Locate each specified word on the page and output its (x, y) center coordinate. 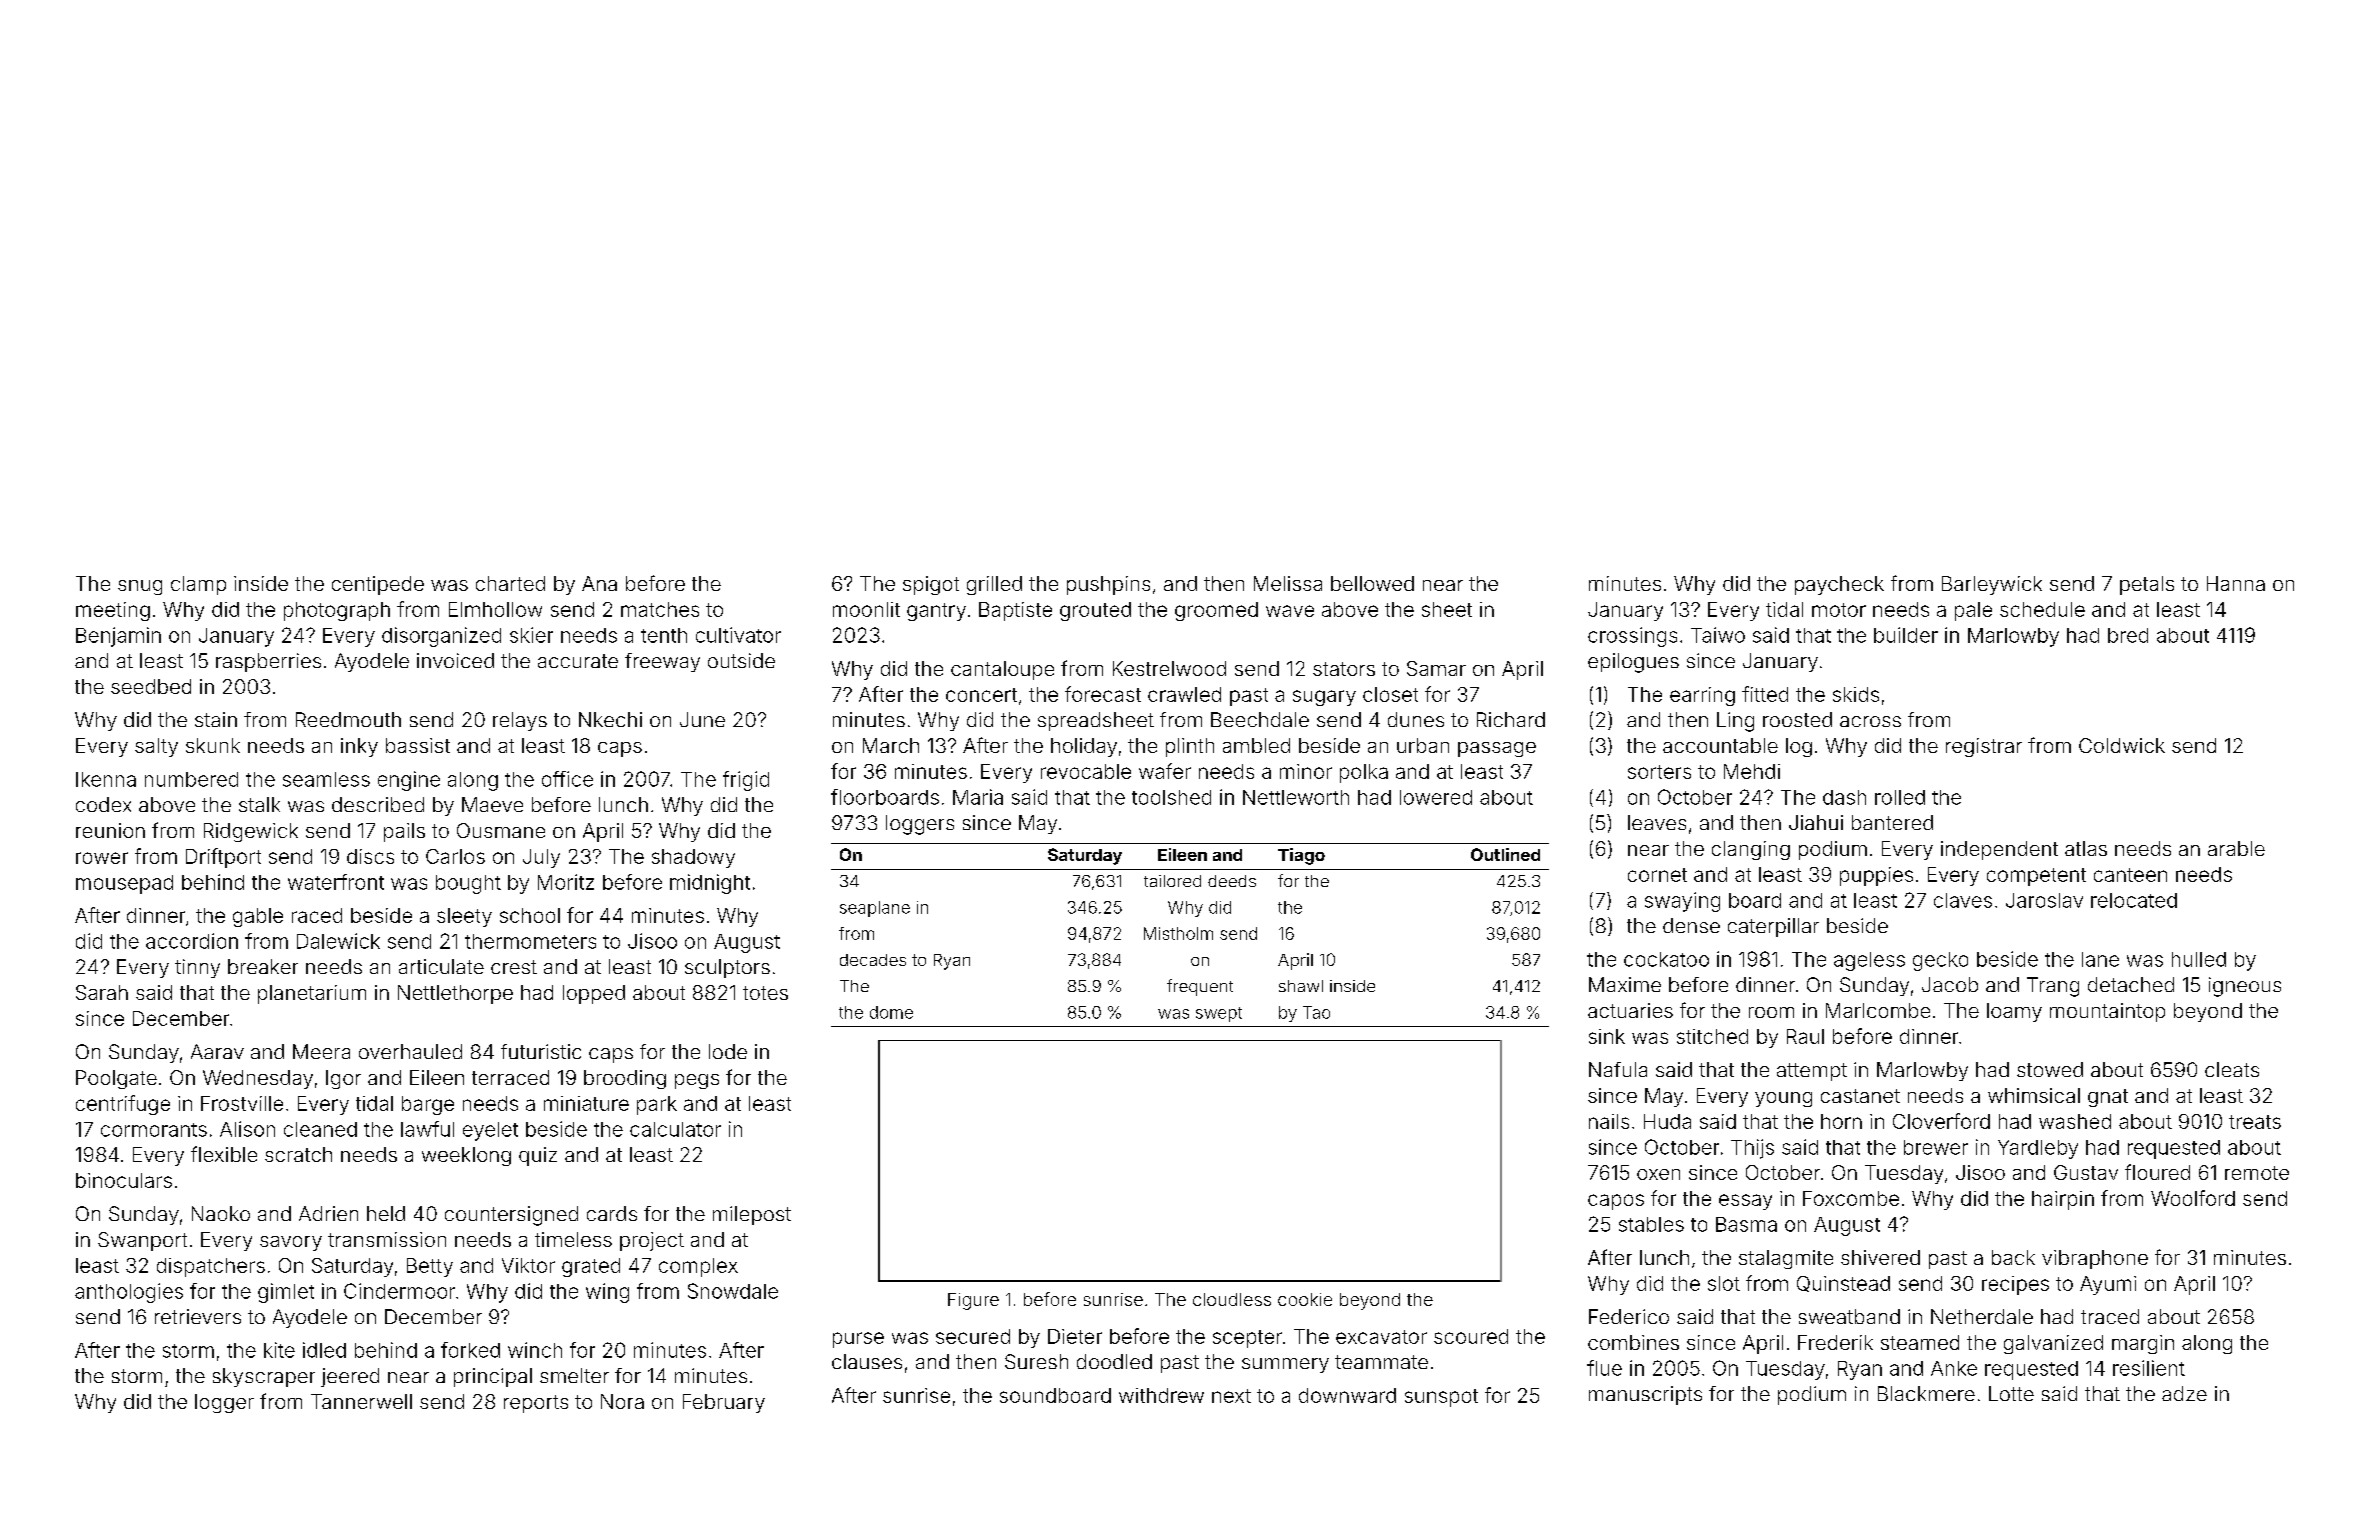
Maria (978, 797)
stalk (259, 804)
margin (2143, 1344)
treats (2255, 1122)
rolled (1900, 797)
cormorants (154, 1130)
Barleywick (1992, 585)
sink (1607, 1036)
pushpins (1108, 585)
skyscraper (264, 1377)
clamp (198, 585)
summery (1285, 1365)
